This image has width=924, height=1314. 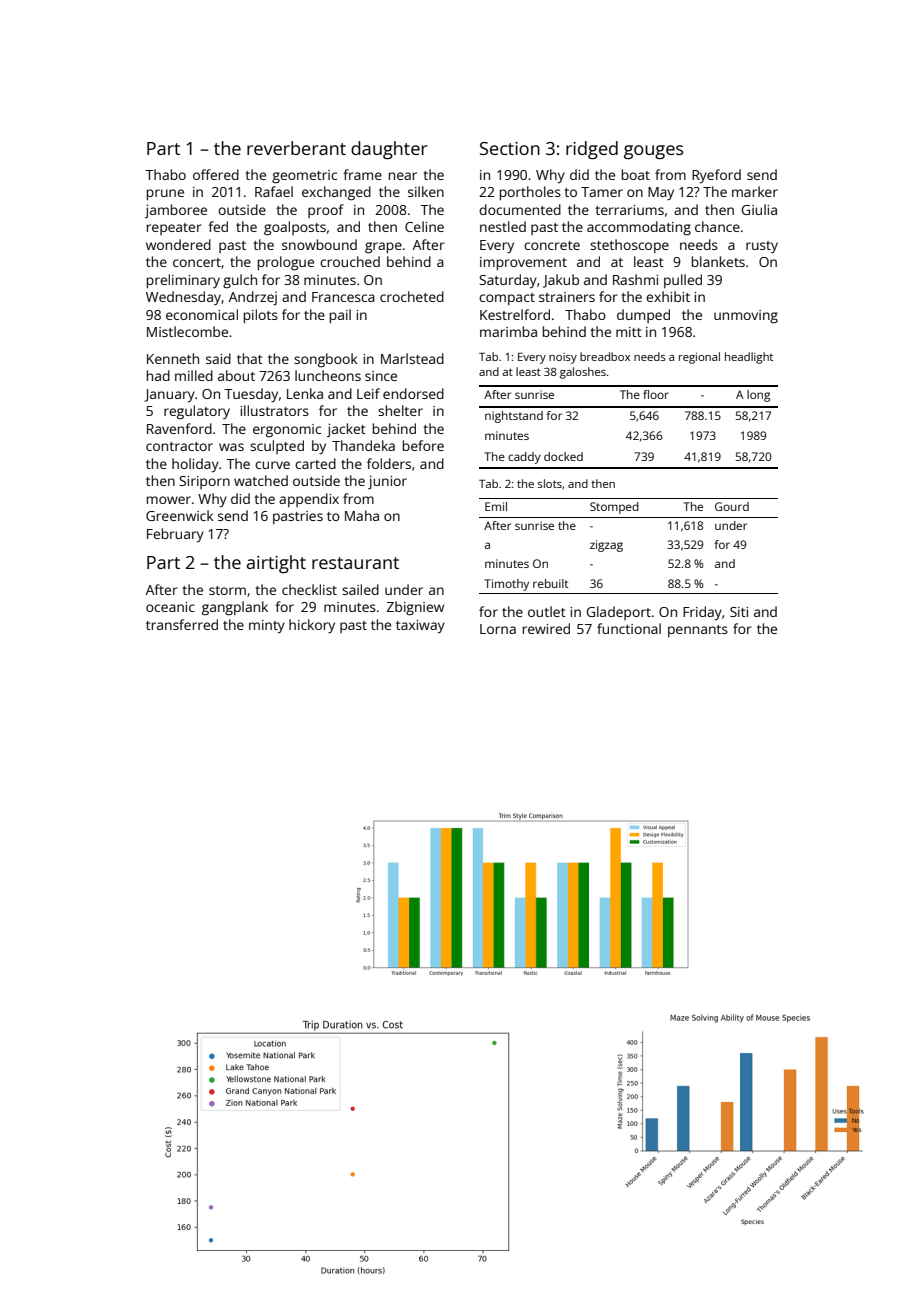 What do you see at coordinates (267, 627) in the image?
I see `minty` at bounding box center [267, 627].
